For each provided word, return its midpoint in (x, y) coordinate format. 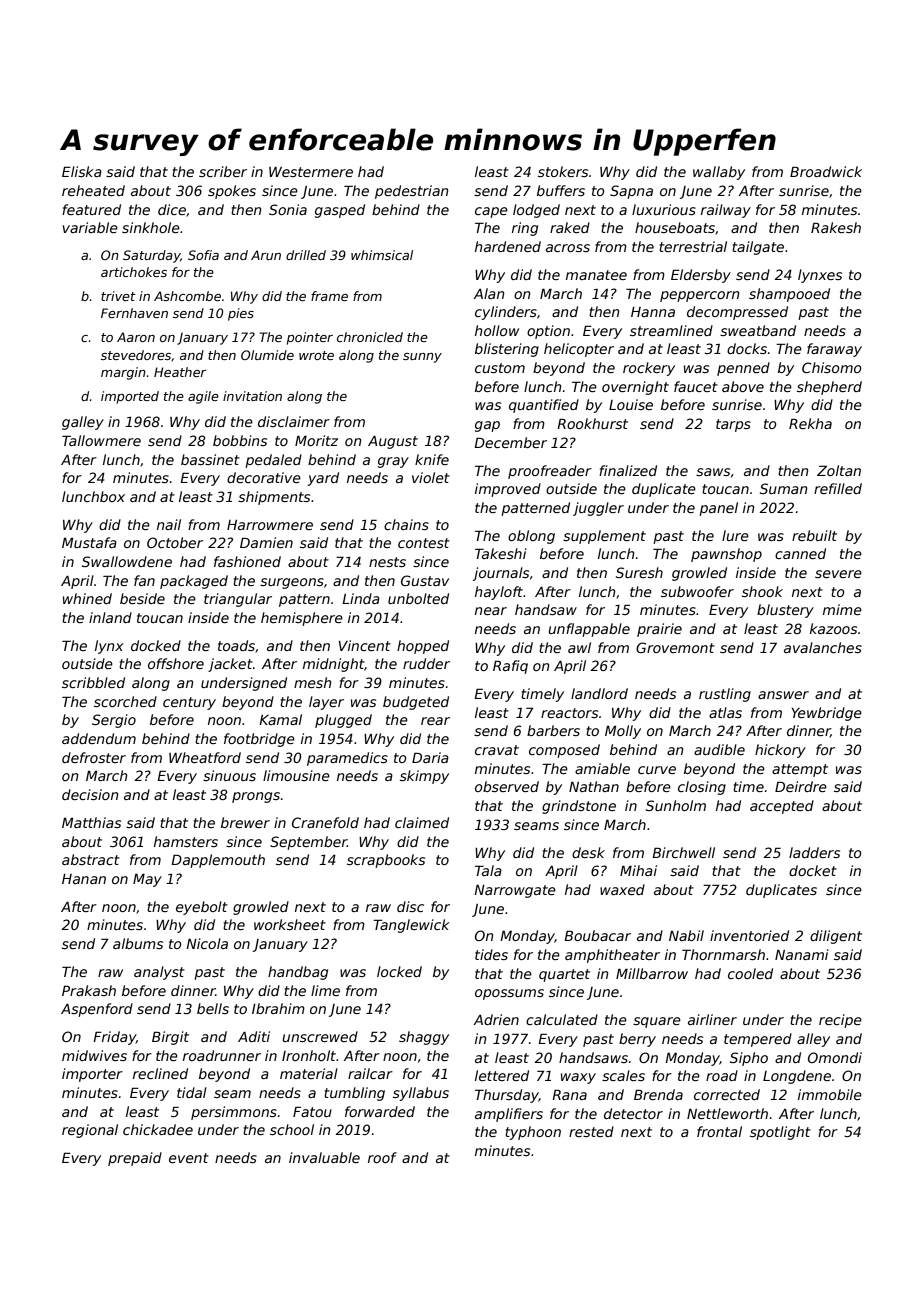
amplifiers (509, 1115)
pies (241, 314)
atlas (725, 712)
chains (406, 524)
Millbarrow (652, 973)
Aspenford (97, 1010)
